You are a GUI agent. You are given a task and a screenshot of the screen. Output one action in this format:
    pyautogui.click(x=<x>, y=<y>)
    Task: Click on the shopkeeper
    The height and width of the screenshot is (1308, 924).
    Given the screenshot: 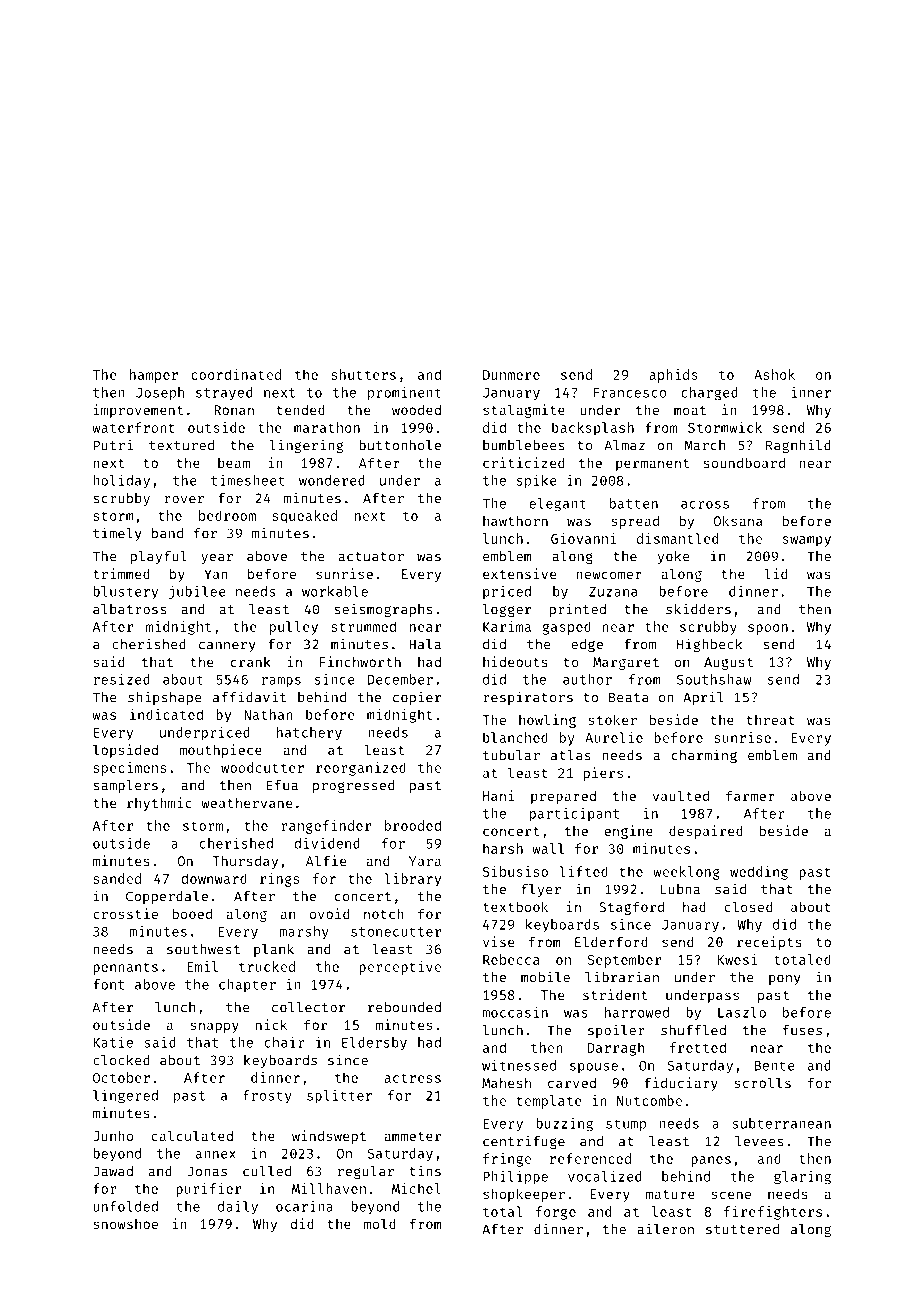 What is the action you would take?
    pyautogui.click(x=524, y=1195)
